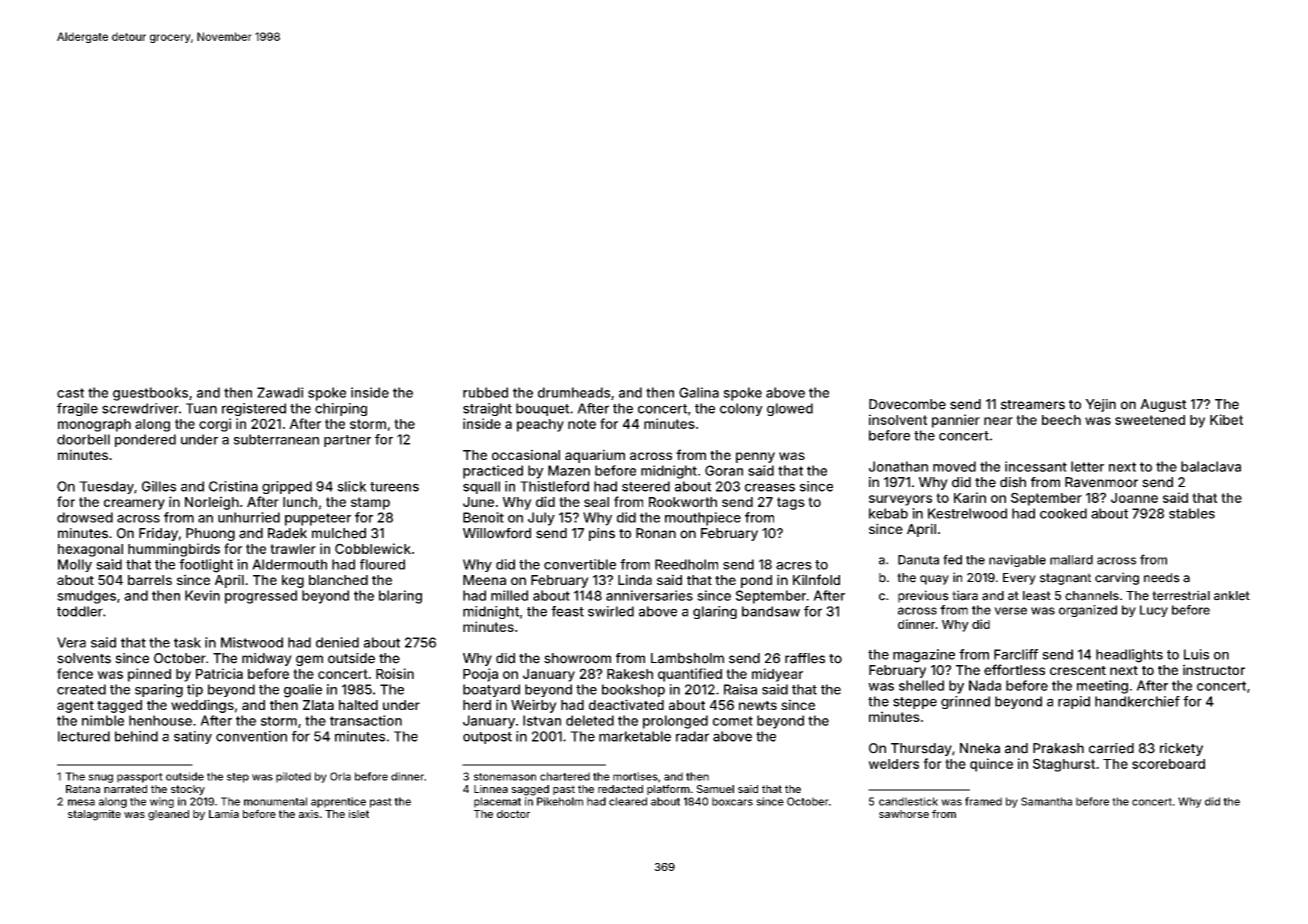 The height and width of the image is (924, 1308). Describe the element at coordinates (699, 392) in the image. I see `Galina` at that location.
